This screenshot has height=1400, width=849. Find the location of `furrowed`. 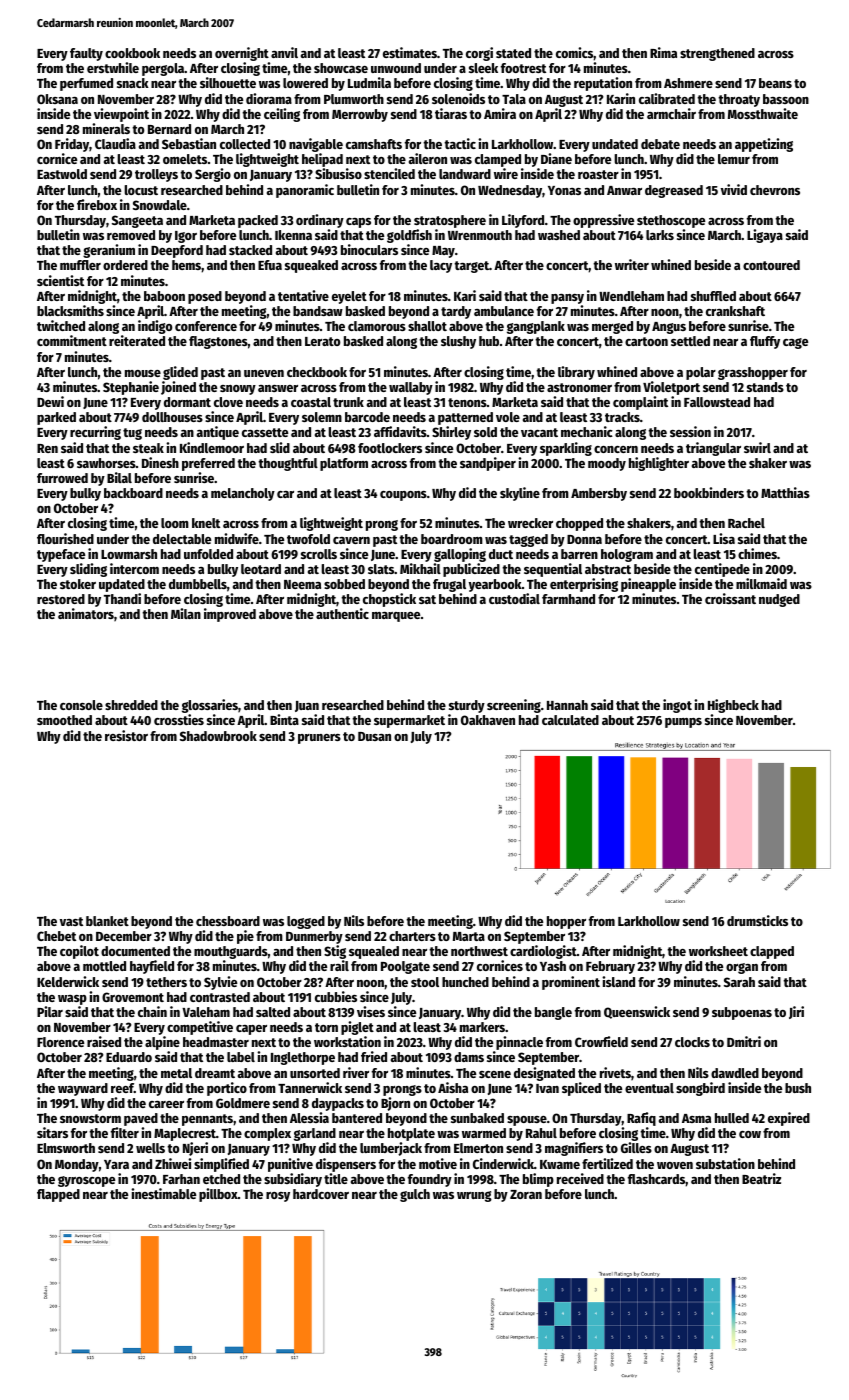

furrowed is located at coordinates (62, 478).
